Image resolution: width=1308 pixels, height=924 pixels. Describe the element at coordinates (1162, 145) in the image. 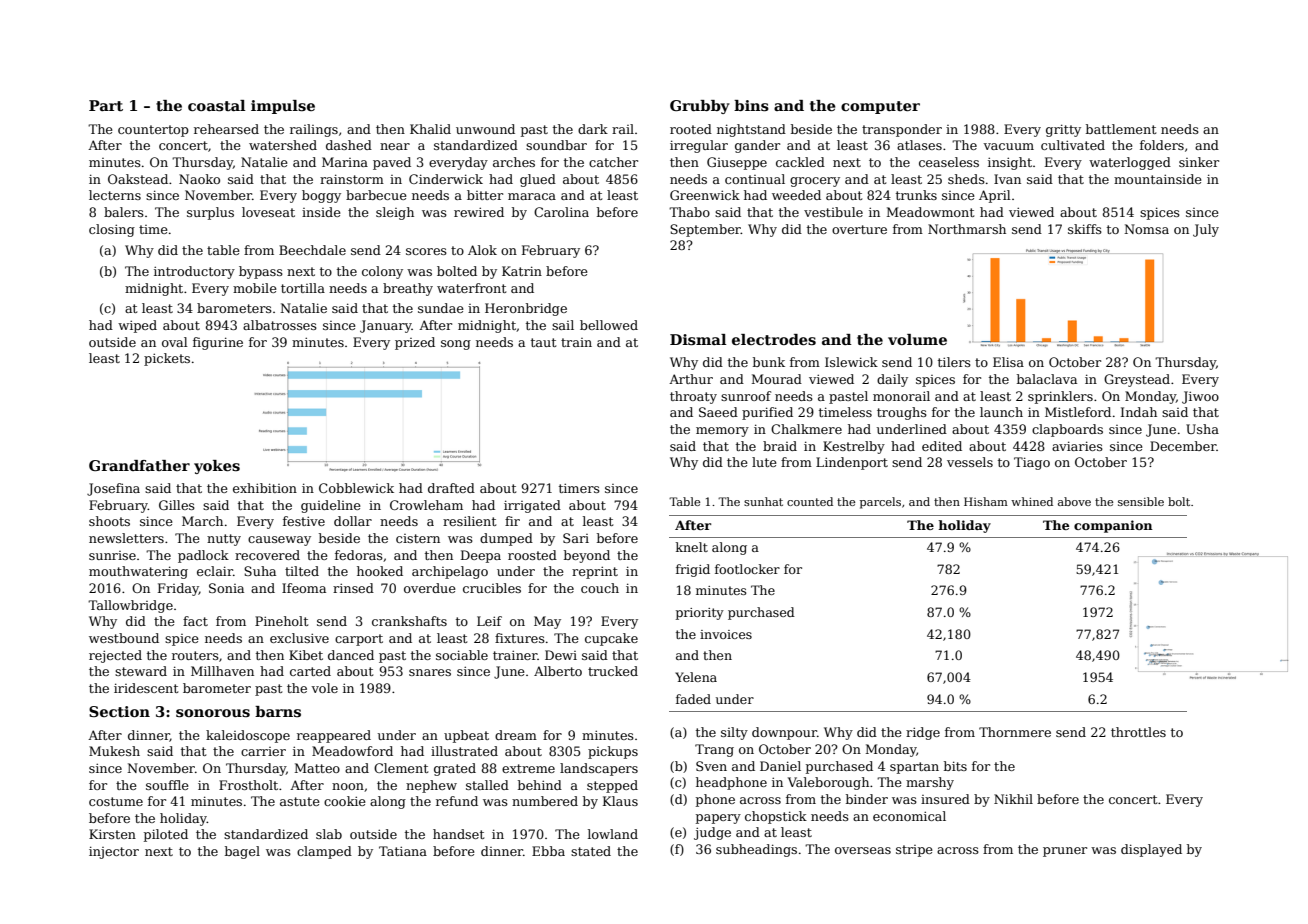

I see `folders` at that location.
